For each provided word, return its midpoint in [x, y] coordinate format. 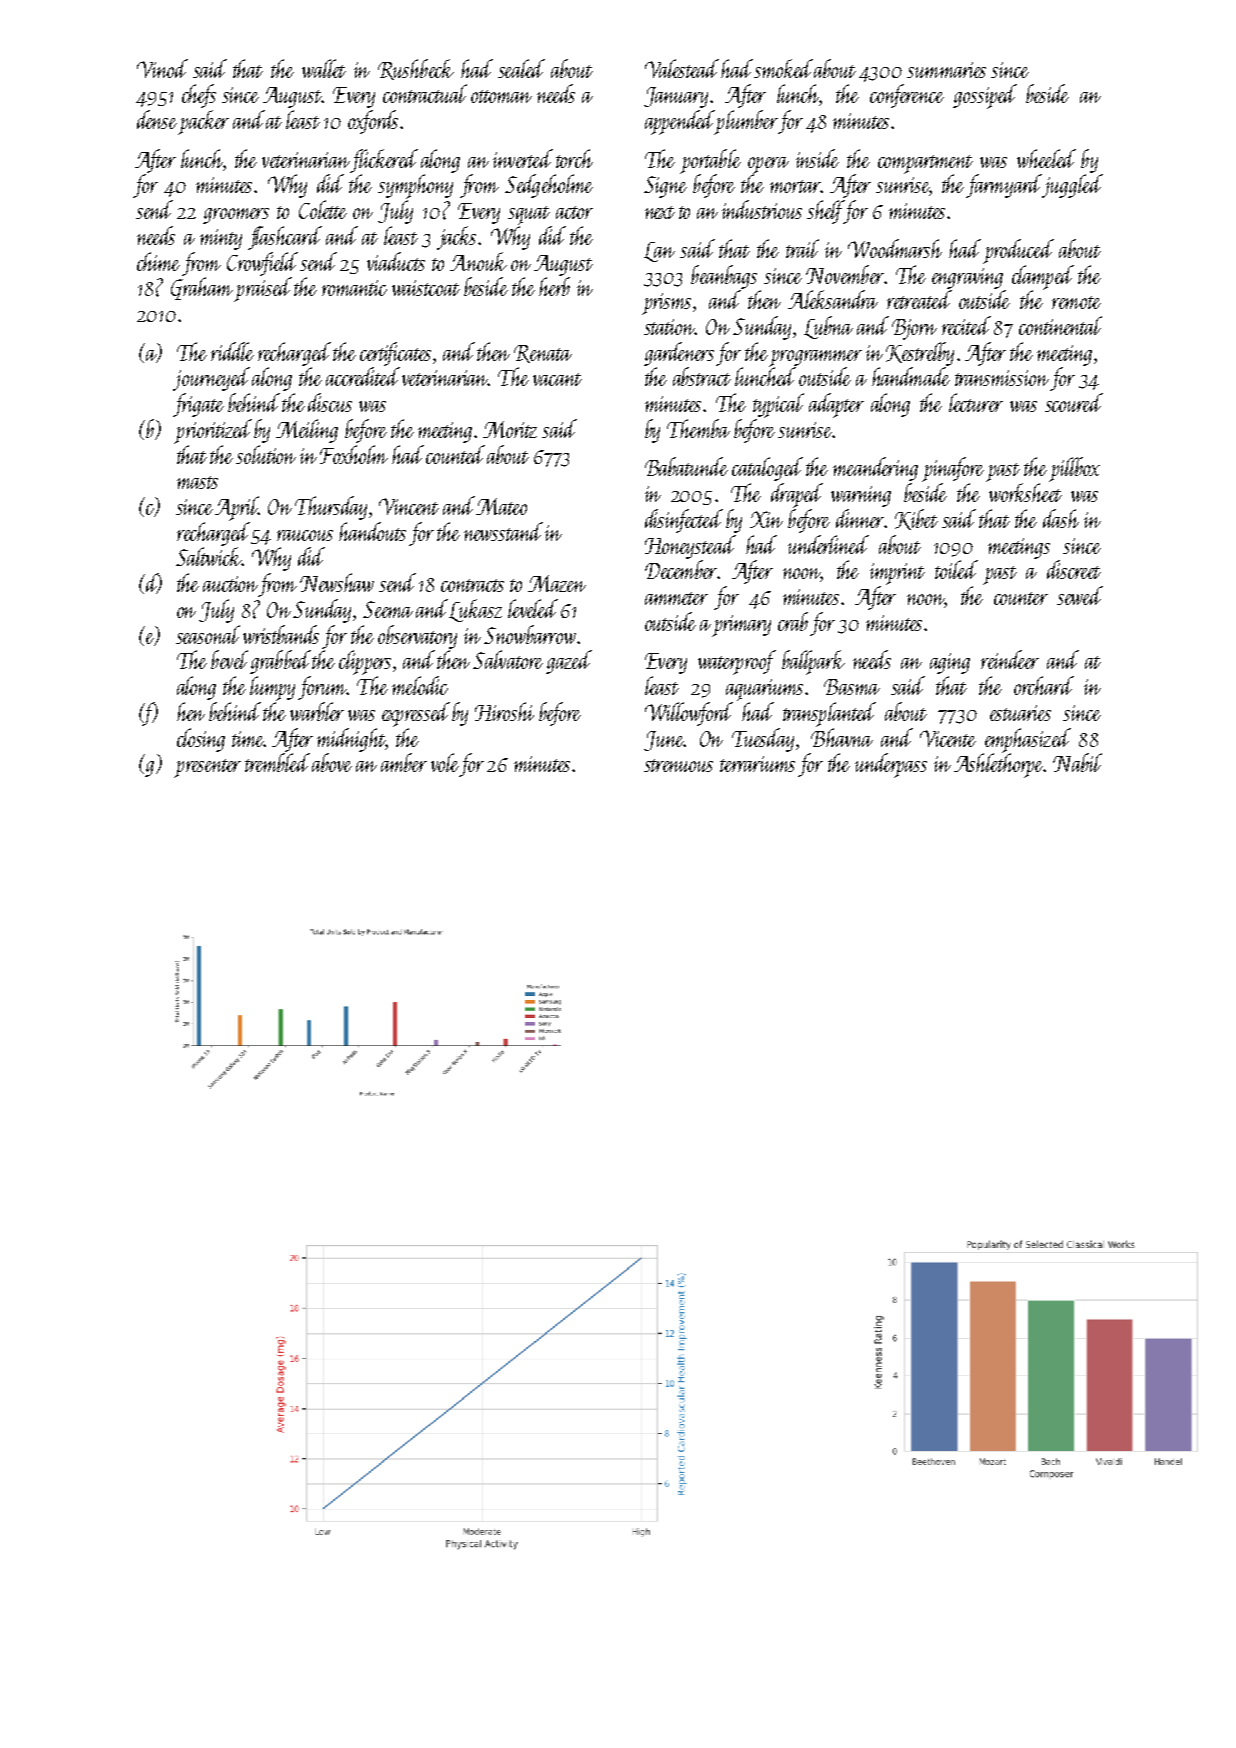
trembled [277, 762]
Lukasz [475, 610]
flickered [384, 161]
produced [1018, 251]
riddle [232, 351]
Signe [665, 187]
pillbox [1074, 469]
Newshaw [337, 582]
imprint [897, 574]
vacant [557, 379]
